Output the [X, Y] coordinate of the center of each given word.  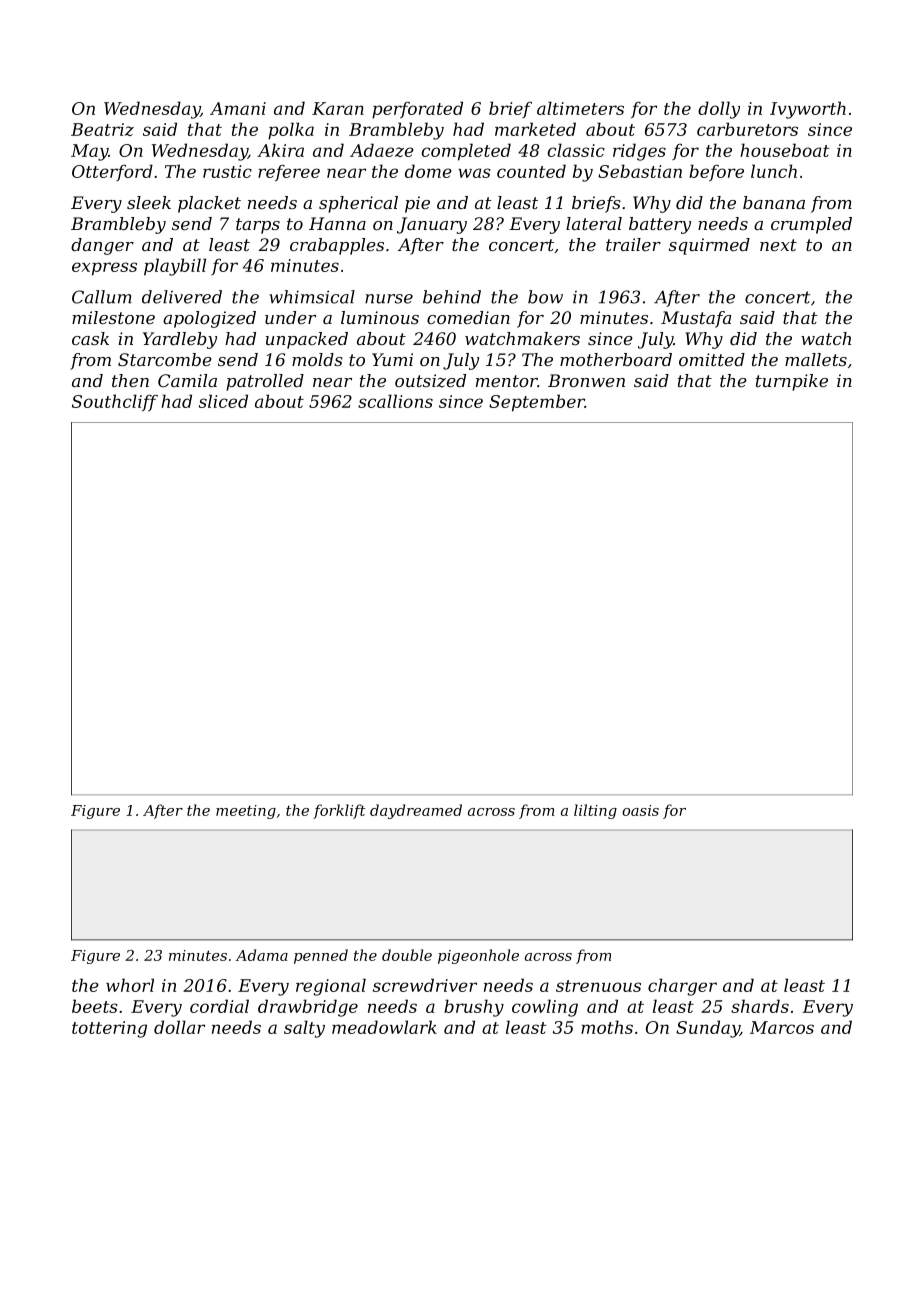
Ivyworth [808, 110]
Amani [238, 108]
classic [576, 150]
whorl [130, 985]
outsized [430, 381]
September [537, 403]
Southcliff [115, 402]
